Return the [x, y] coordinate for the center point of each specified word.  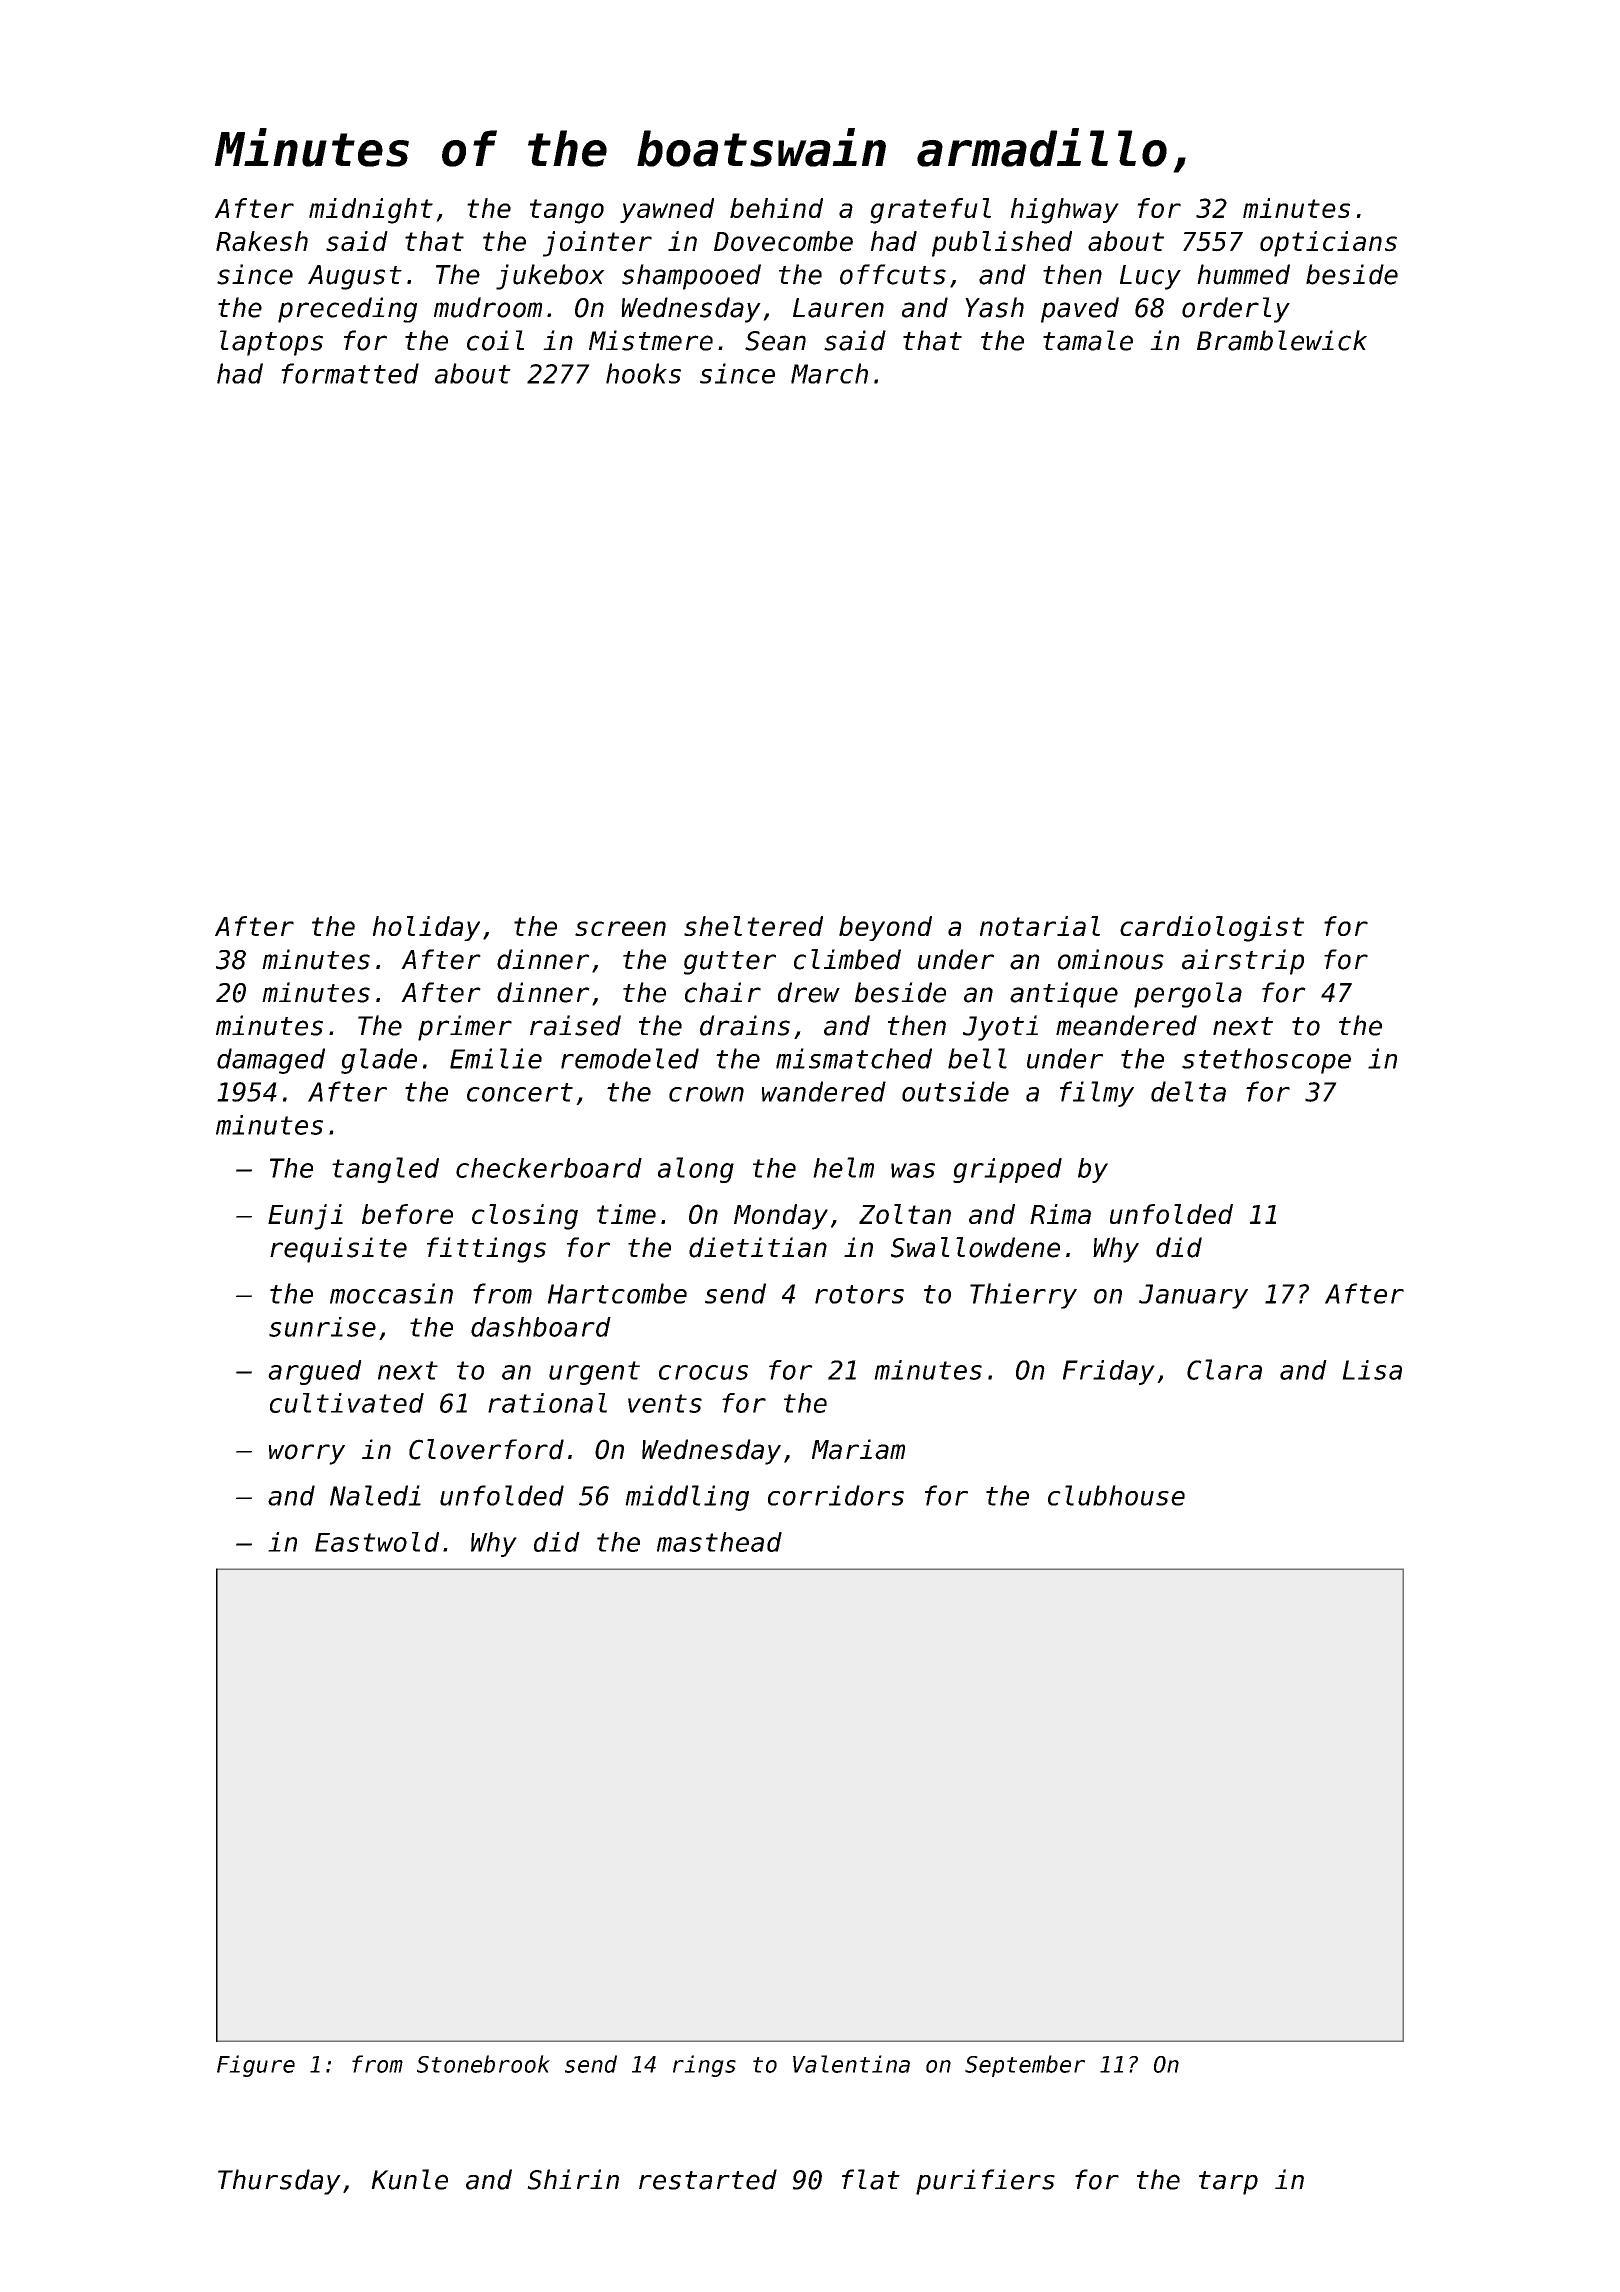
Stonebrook [483, 2064]
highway [1065, 211]
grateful [930, 211]
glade [379, 1061]
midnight [371, 211]
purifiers [985, 2182]
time [626, 1214]
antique [1064, 995]
